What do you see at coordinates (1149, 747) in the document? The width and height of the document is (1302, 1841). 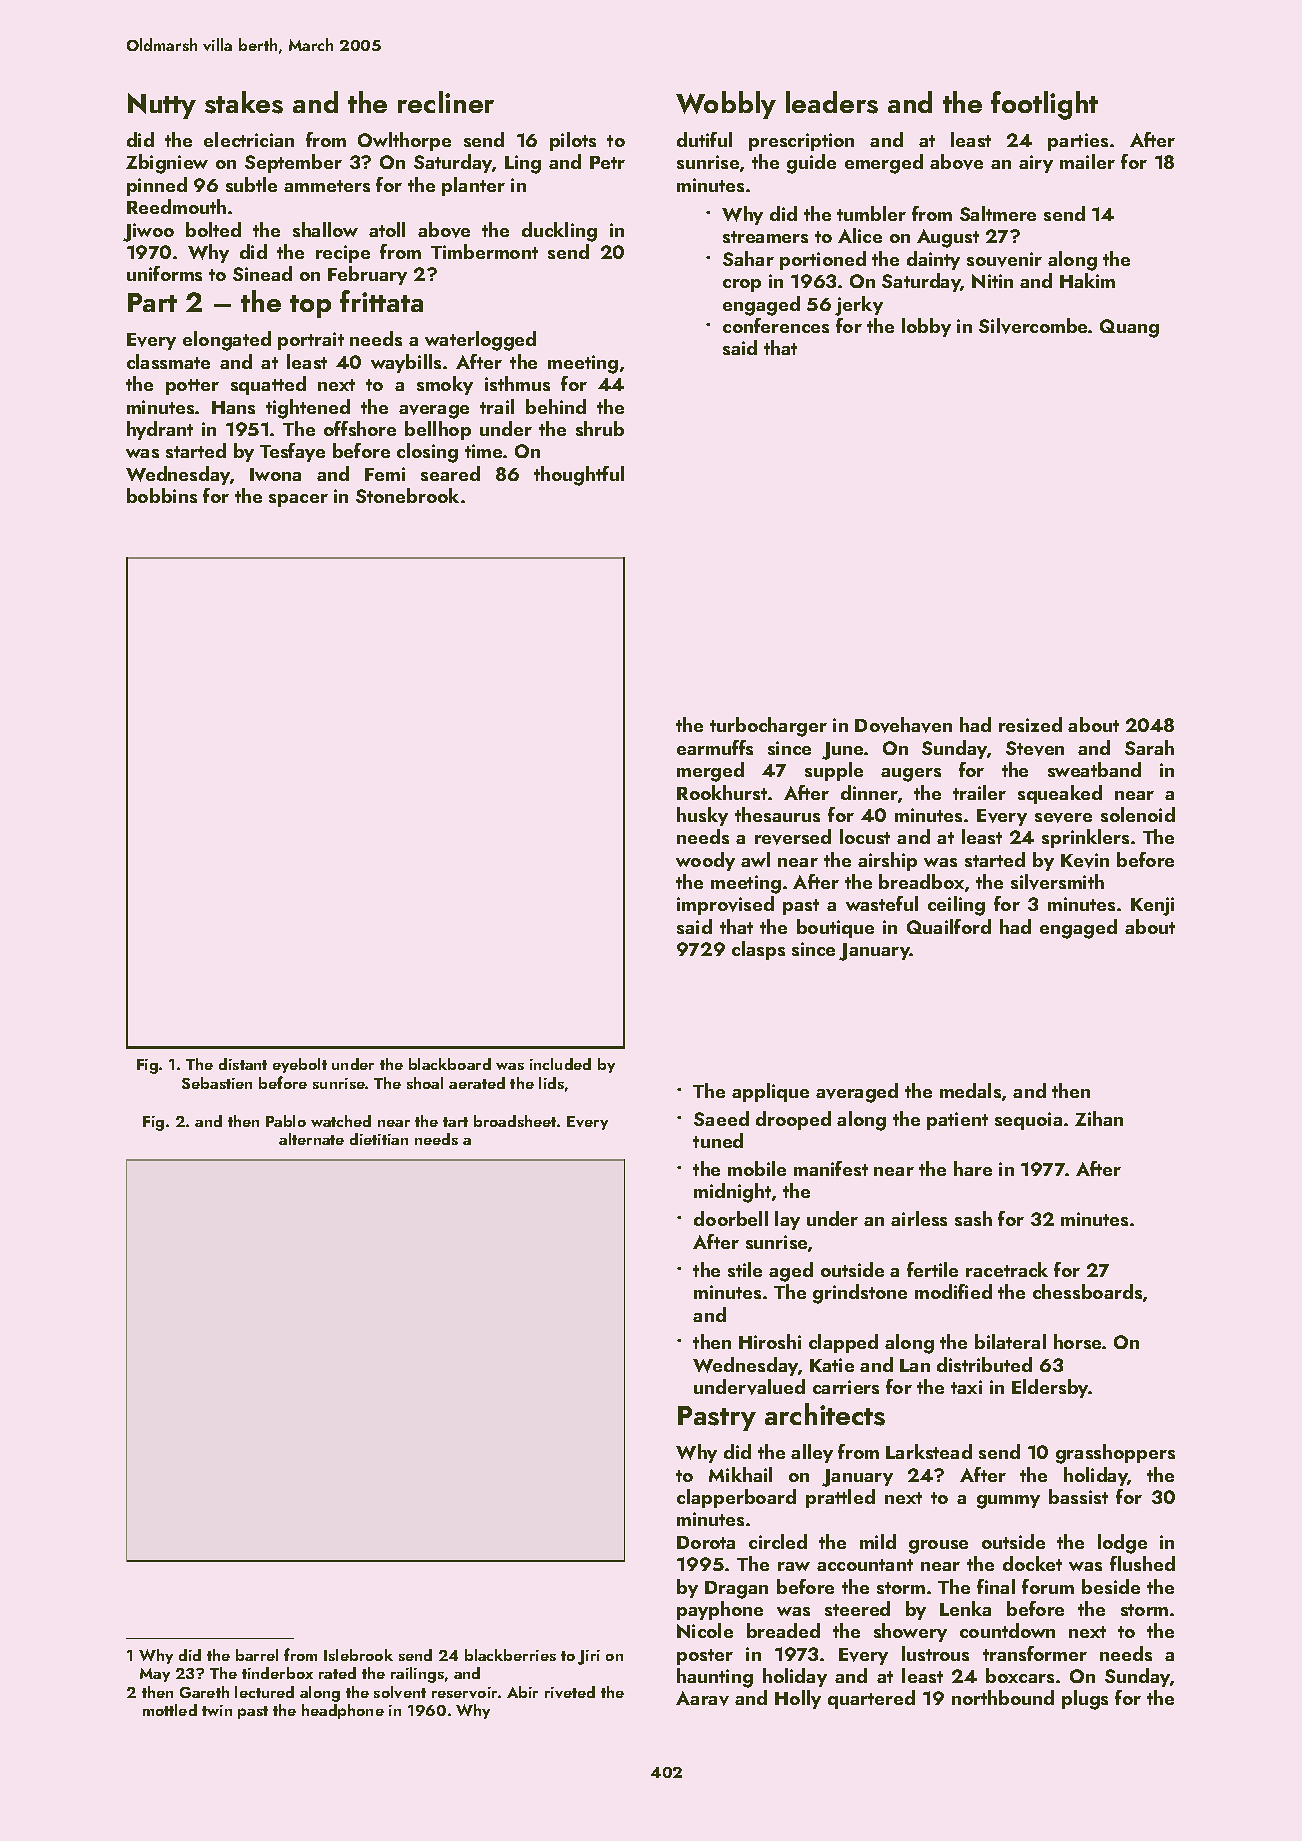 I see `Sarah` at bounding box center [1149, 747].
